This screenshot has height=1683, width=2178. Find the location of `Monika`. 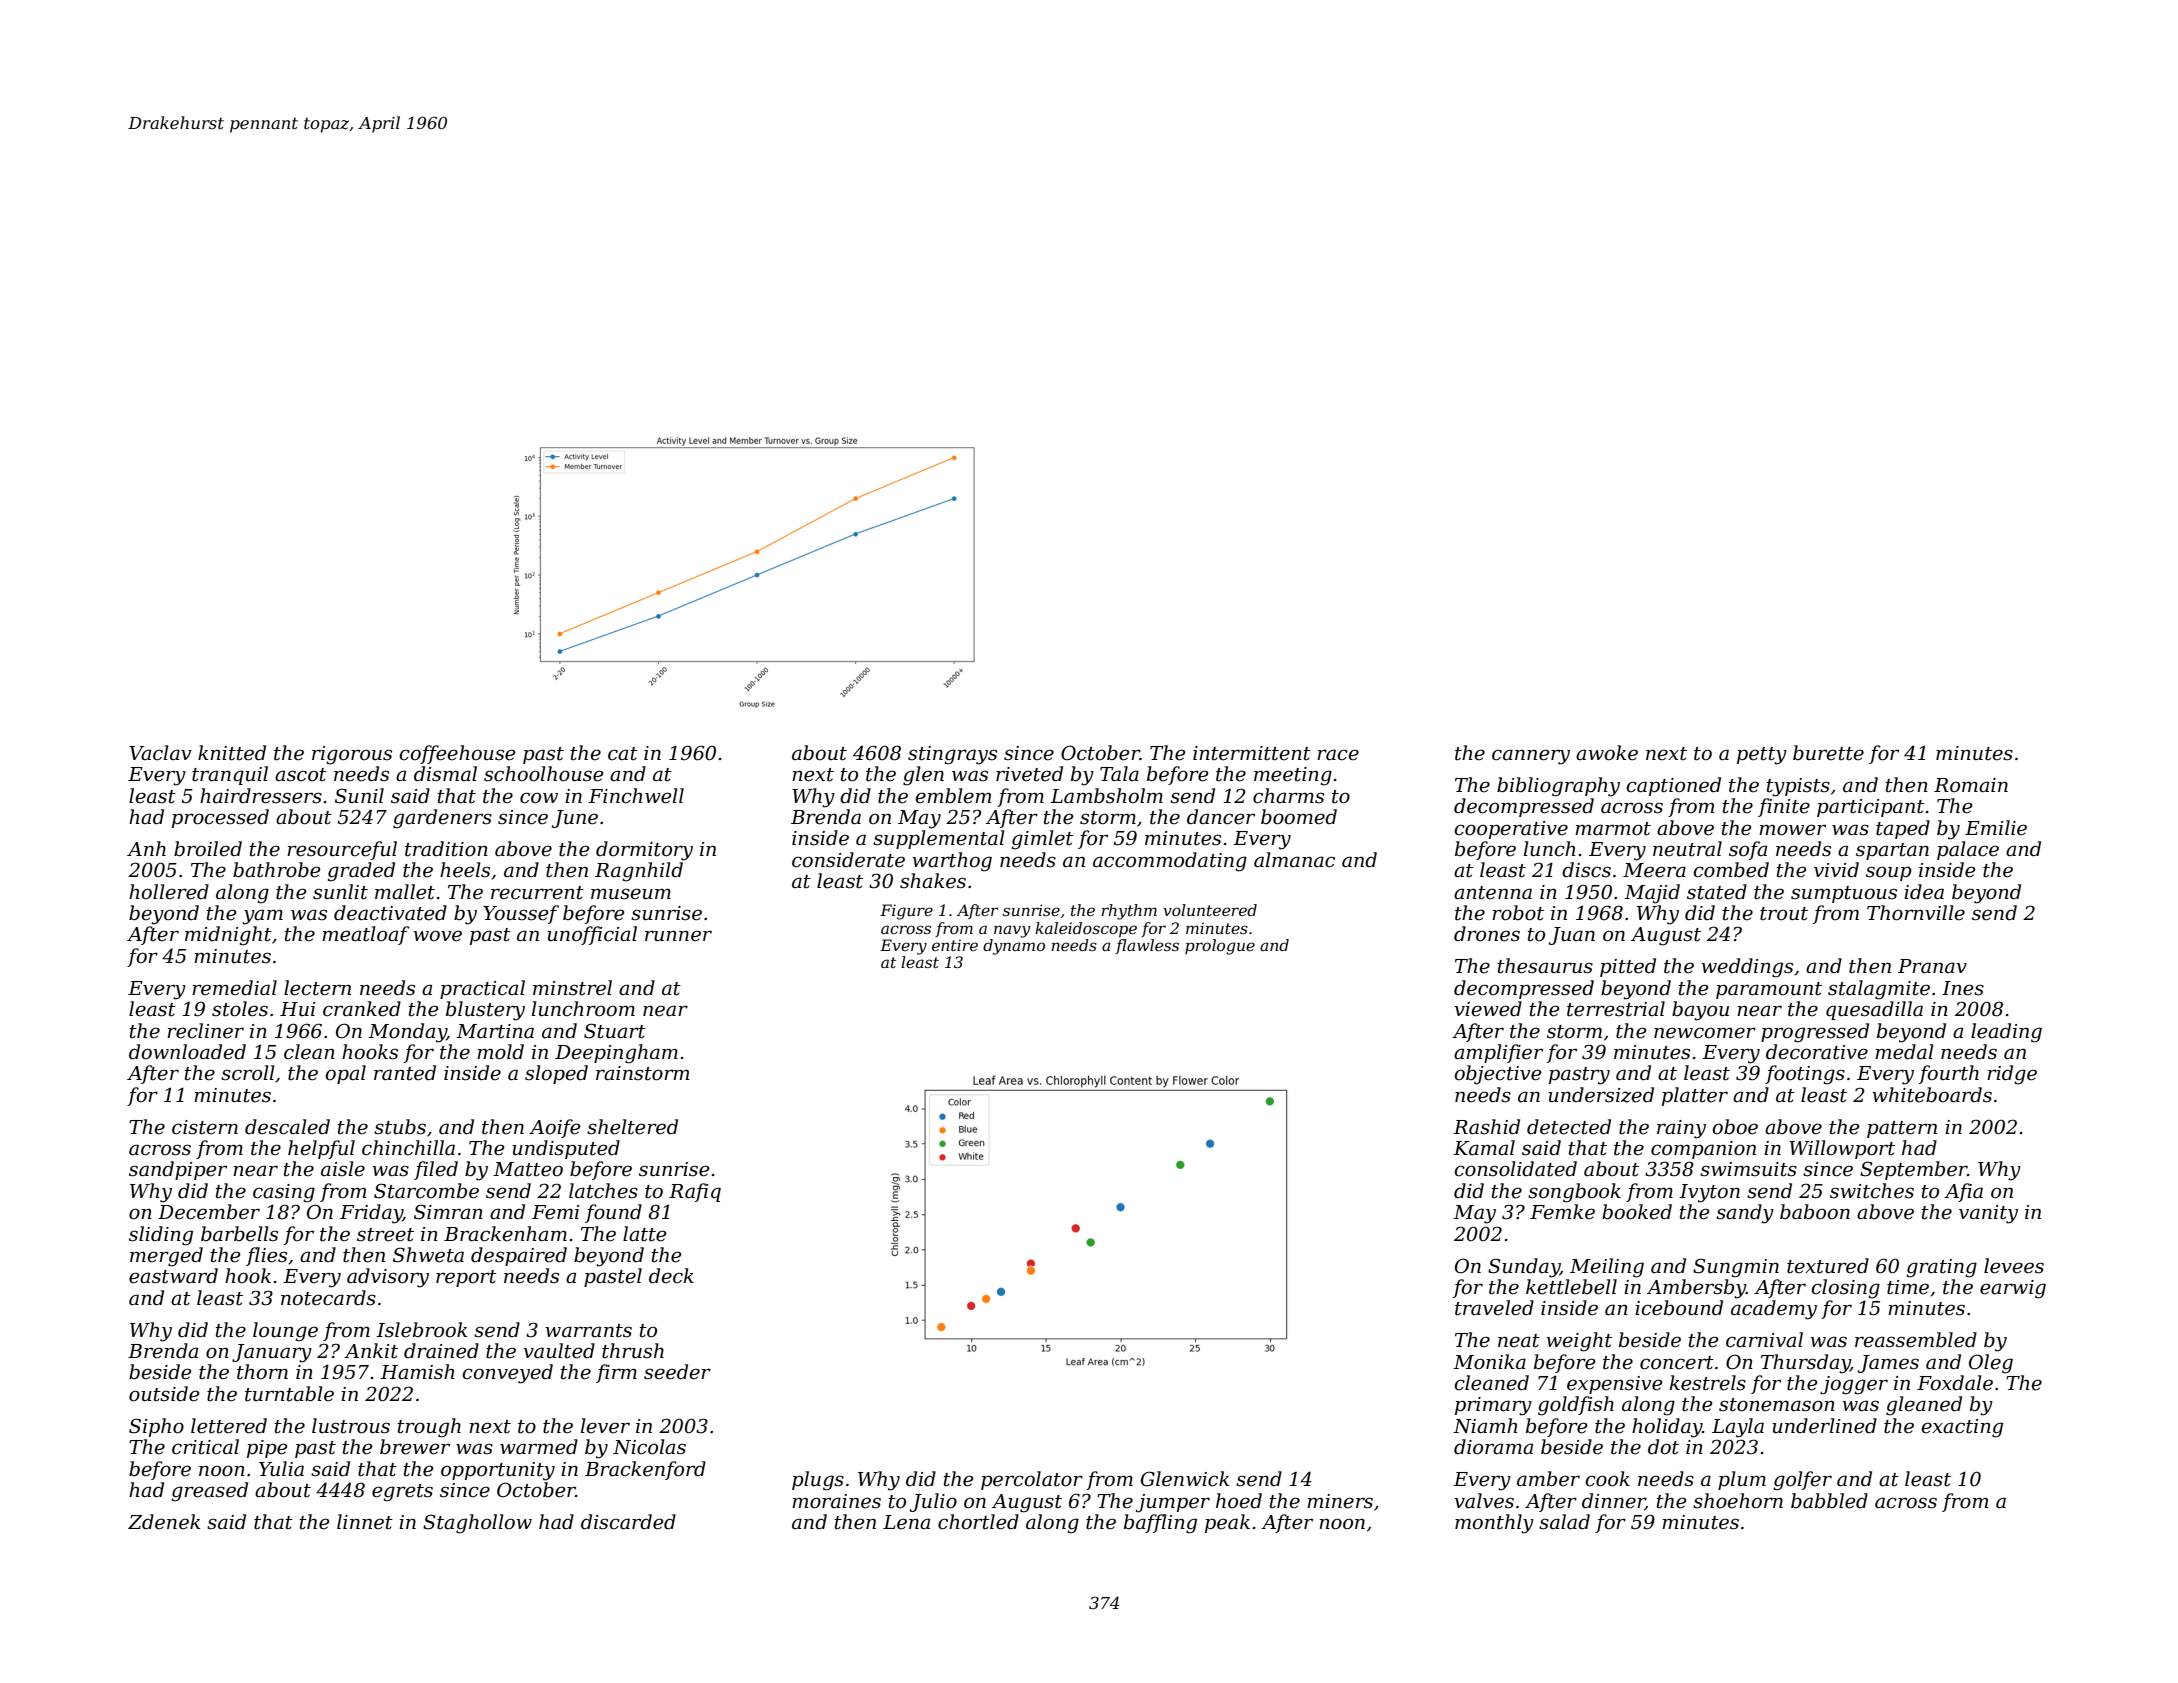

Monika is located at coordinates (1489, 1362).
